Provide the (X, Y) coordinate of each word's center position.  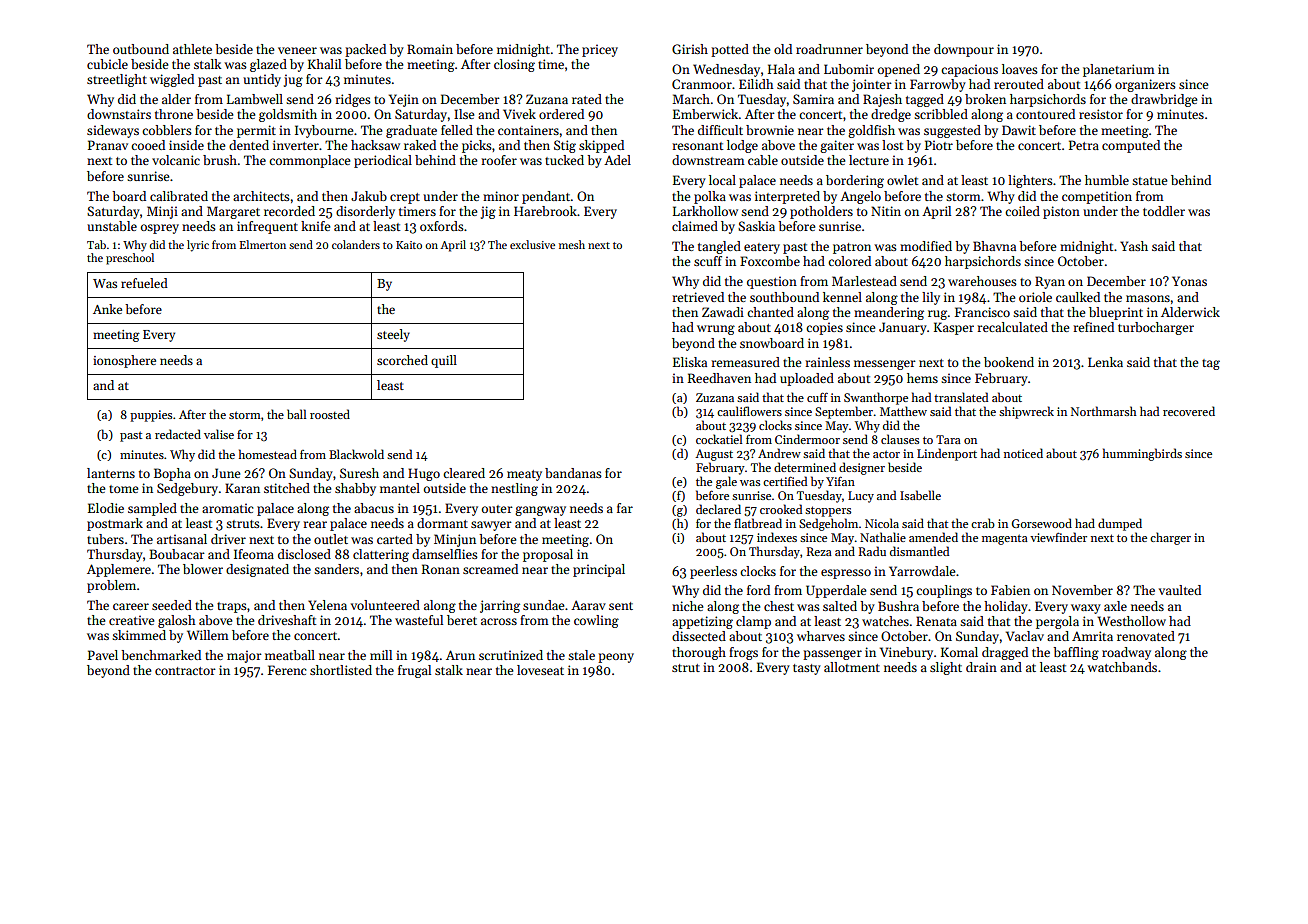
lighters (1030, 181)
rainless (827, 362)
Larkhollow (705, 211)
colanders (356, 244)
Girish (690, 49)
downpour (964, 50)
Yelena (327, 605)
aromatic (227, 508)
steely (393, 335)
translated (961, 397)
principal (599, 570)
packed (365, 50)
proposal (548, 555)
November (1082, 590)
